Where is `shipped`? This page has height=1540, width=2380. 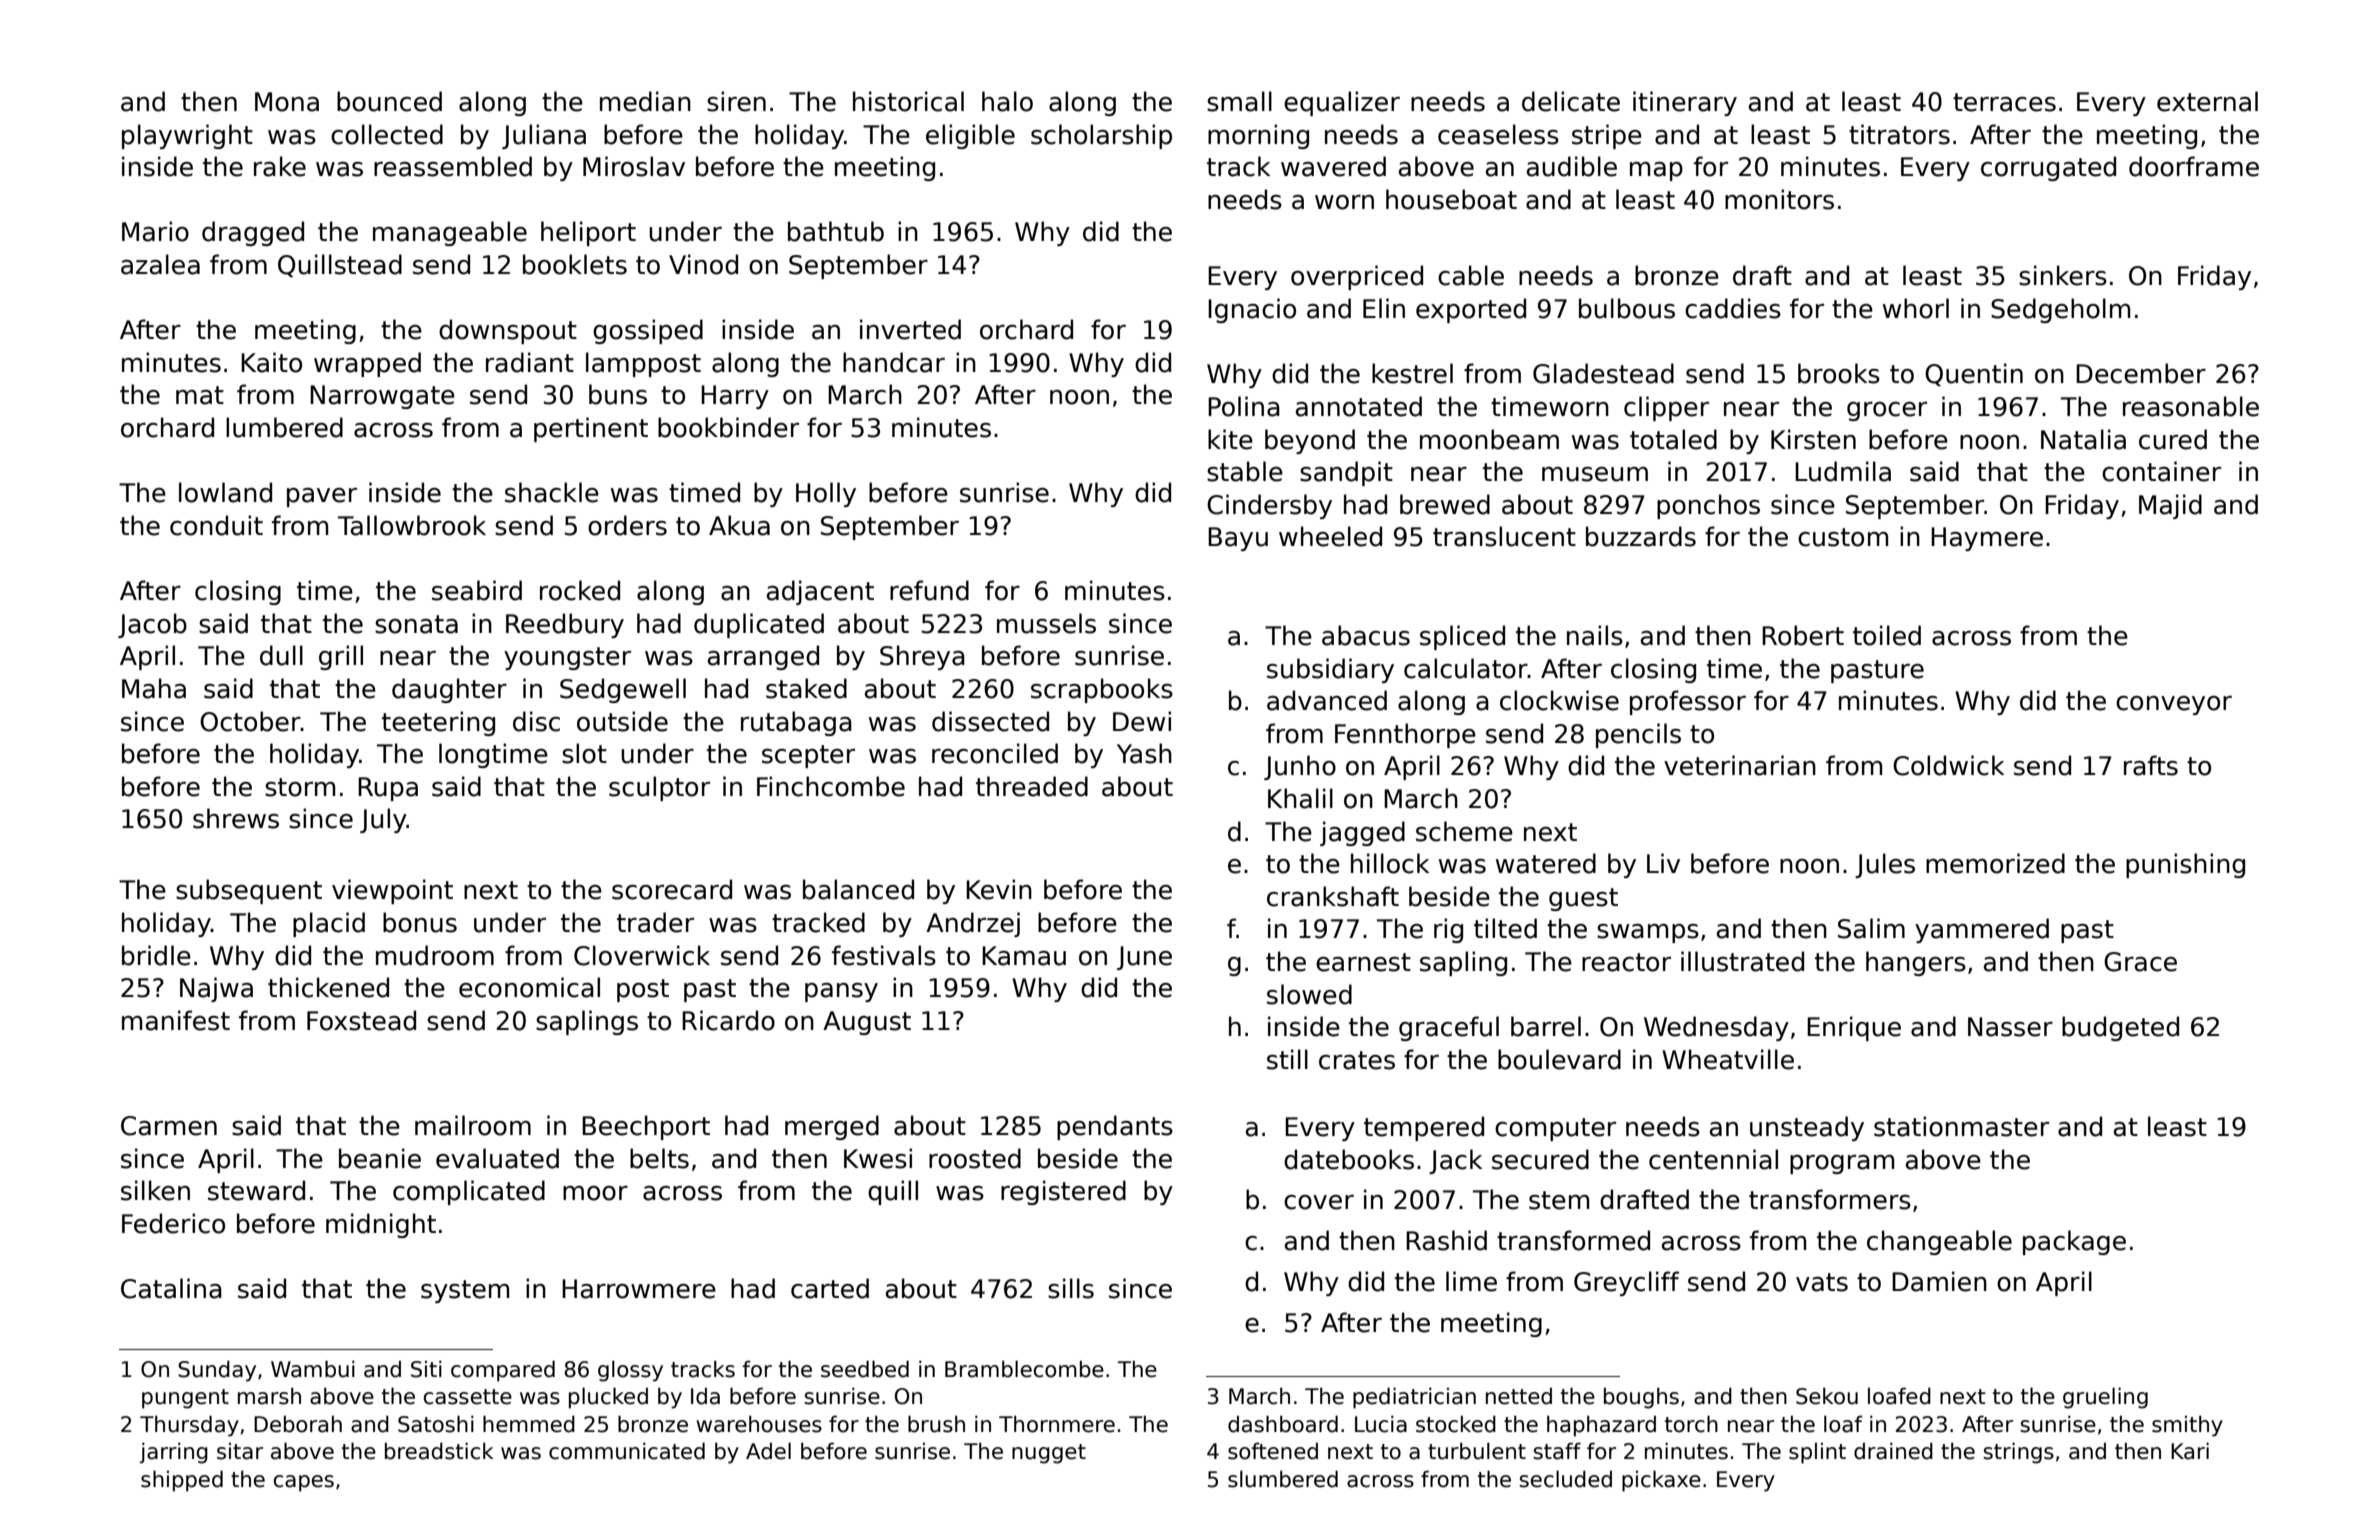
shipped is located at coordinates (182, 1481).
